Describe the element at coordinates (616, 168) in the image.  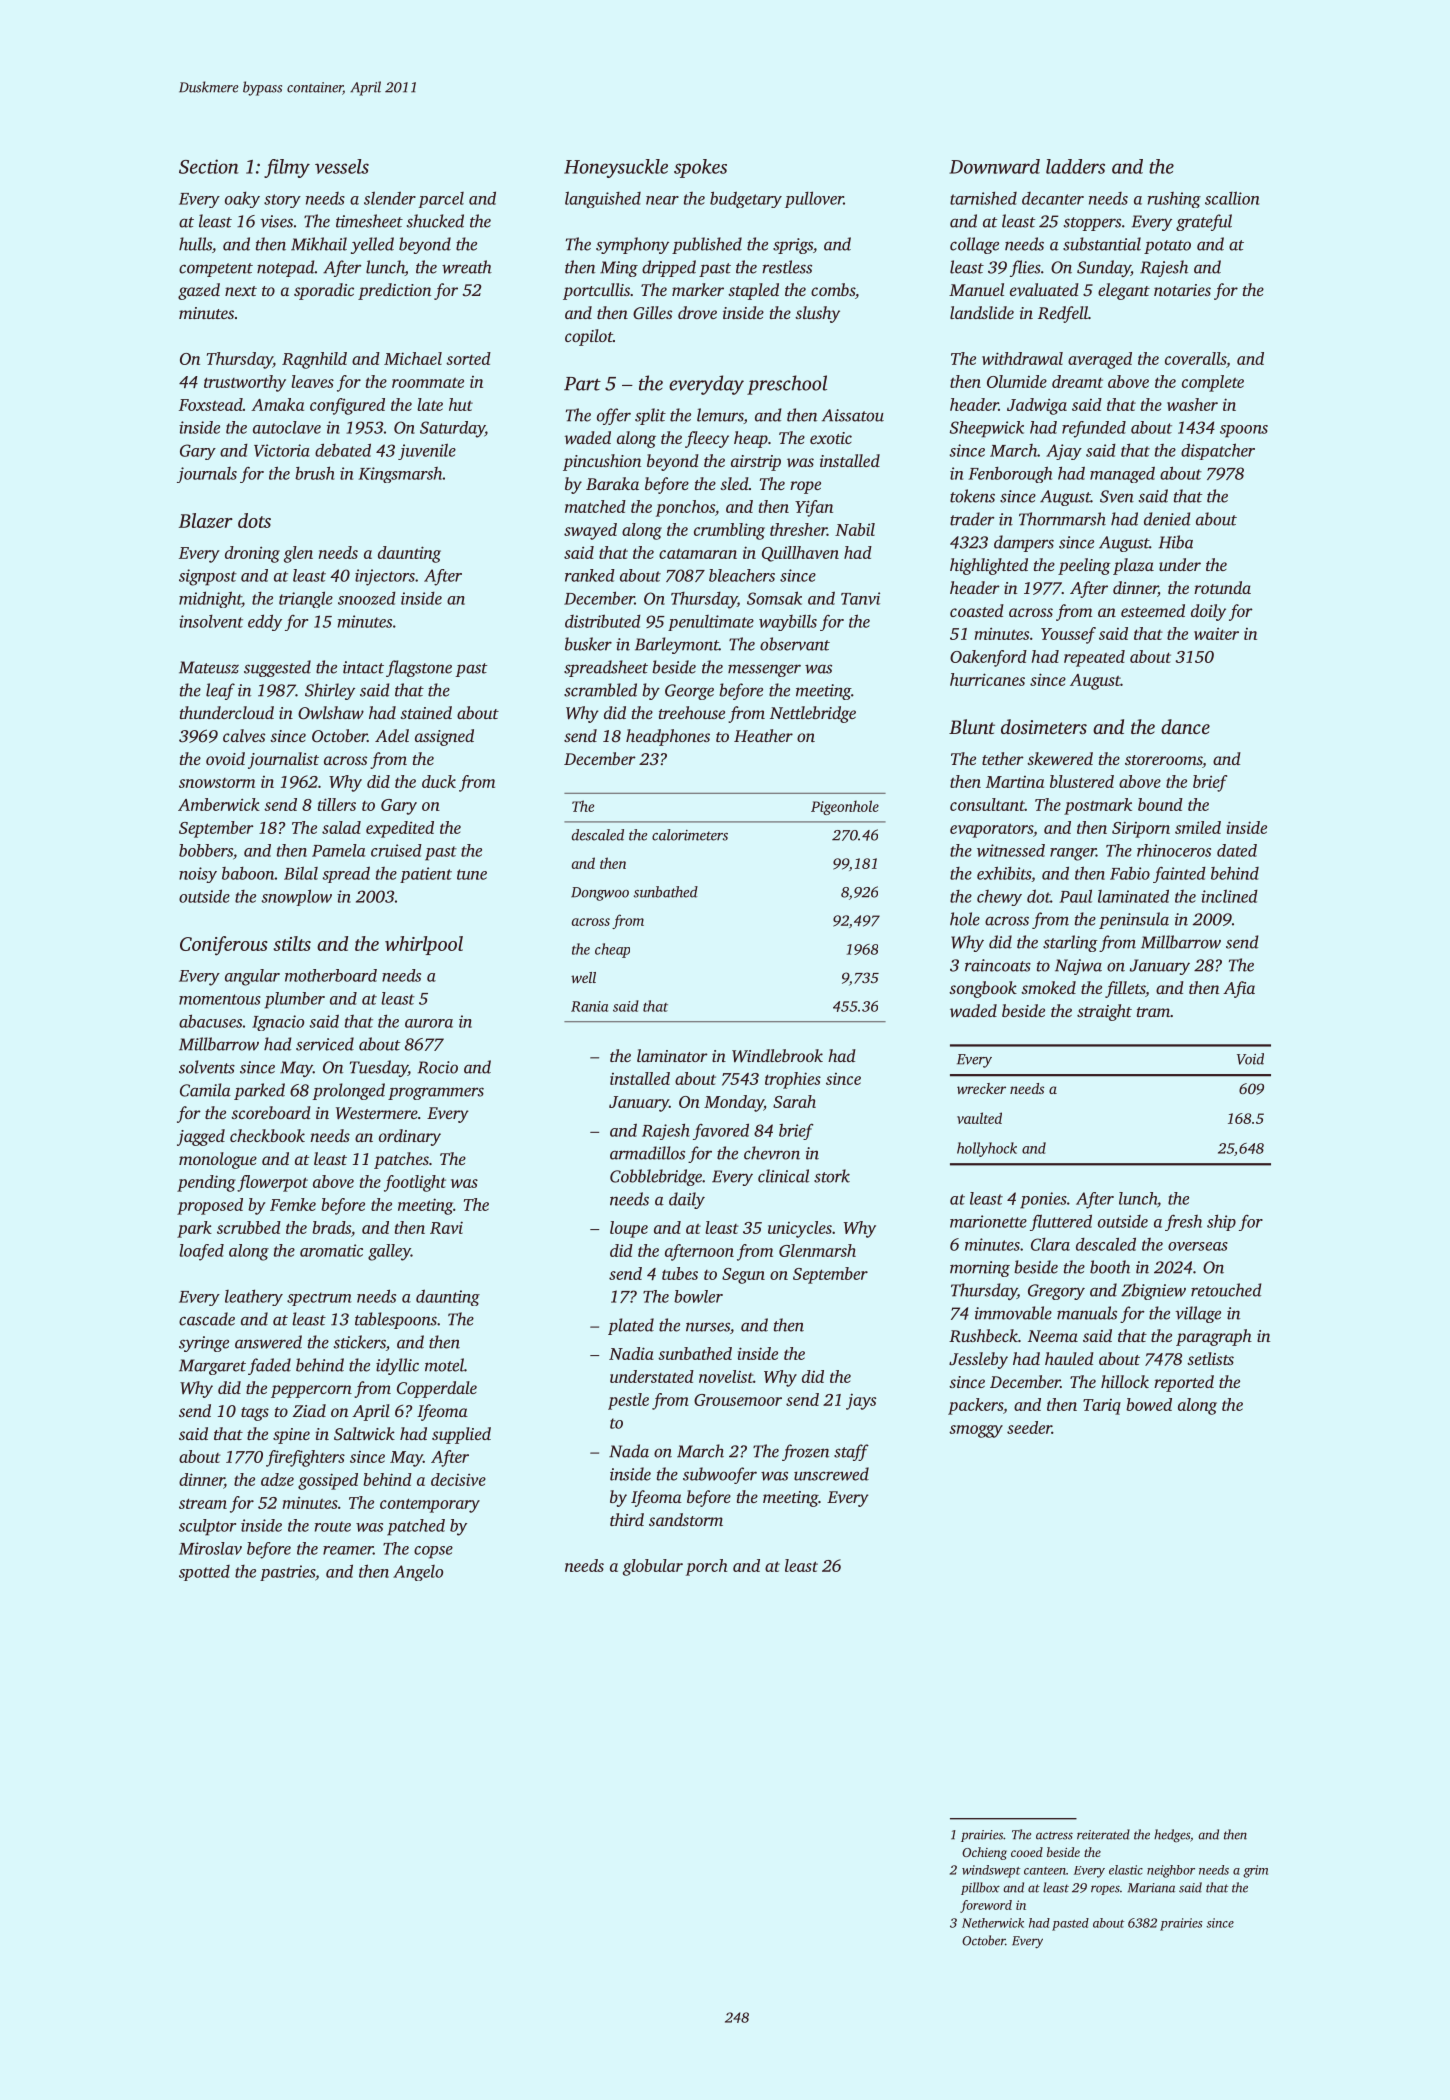
I see `Honeysuckle` at that location.
